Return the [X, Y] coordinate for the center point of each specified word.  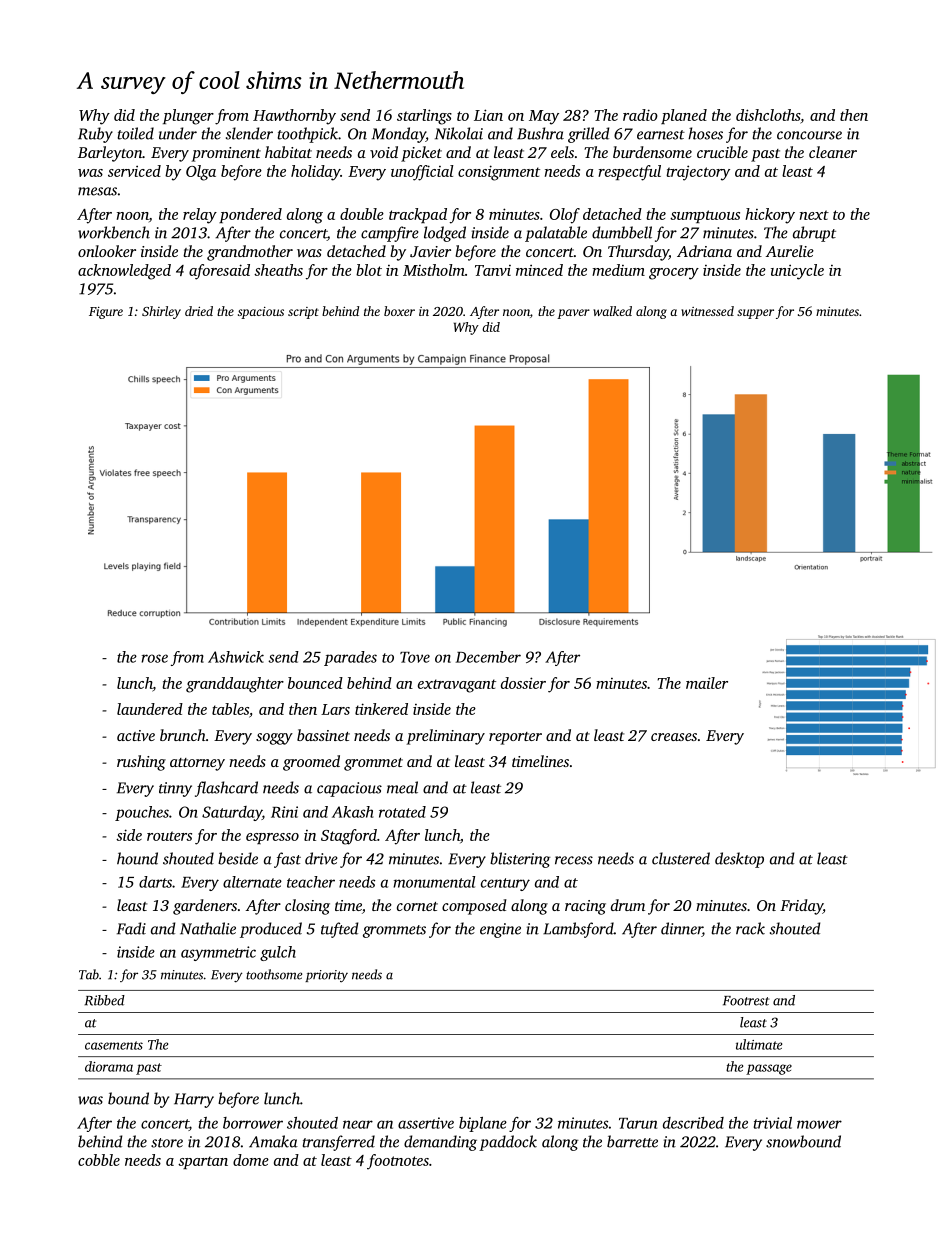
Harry [194, 1100]
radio [640, 115]
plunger [188, 117]
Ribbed [104, 1000]
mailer [707, 683]
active [136, 735]
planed [684, 116]
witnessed [707, 311]
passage [769, 1069]
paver [573, 314]
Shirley [161, 312]
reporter [515, 738]
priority [326, 976]
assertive [426, 1123]
